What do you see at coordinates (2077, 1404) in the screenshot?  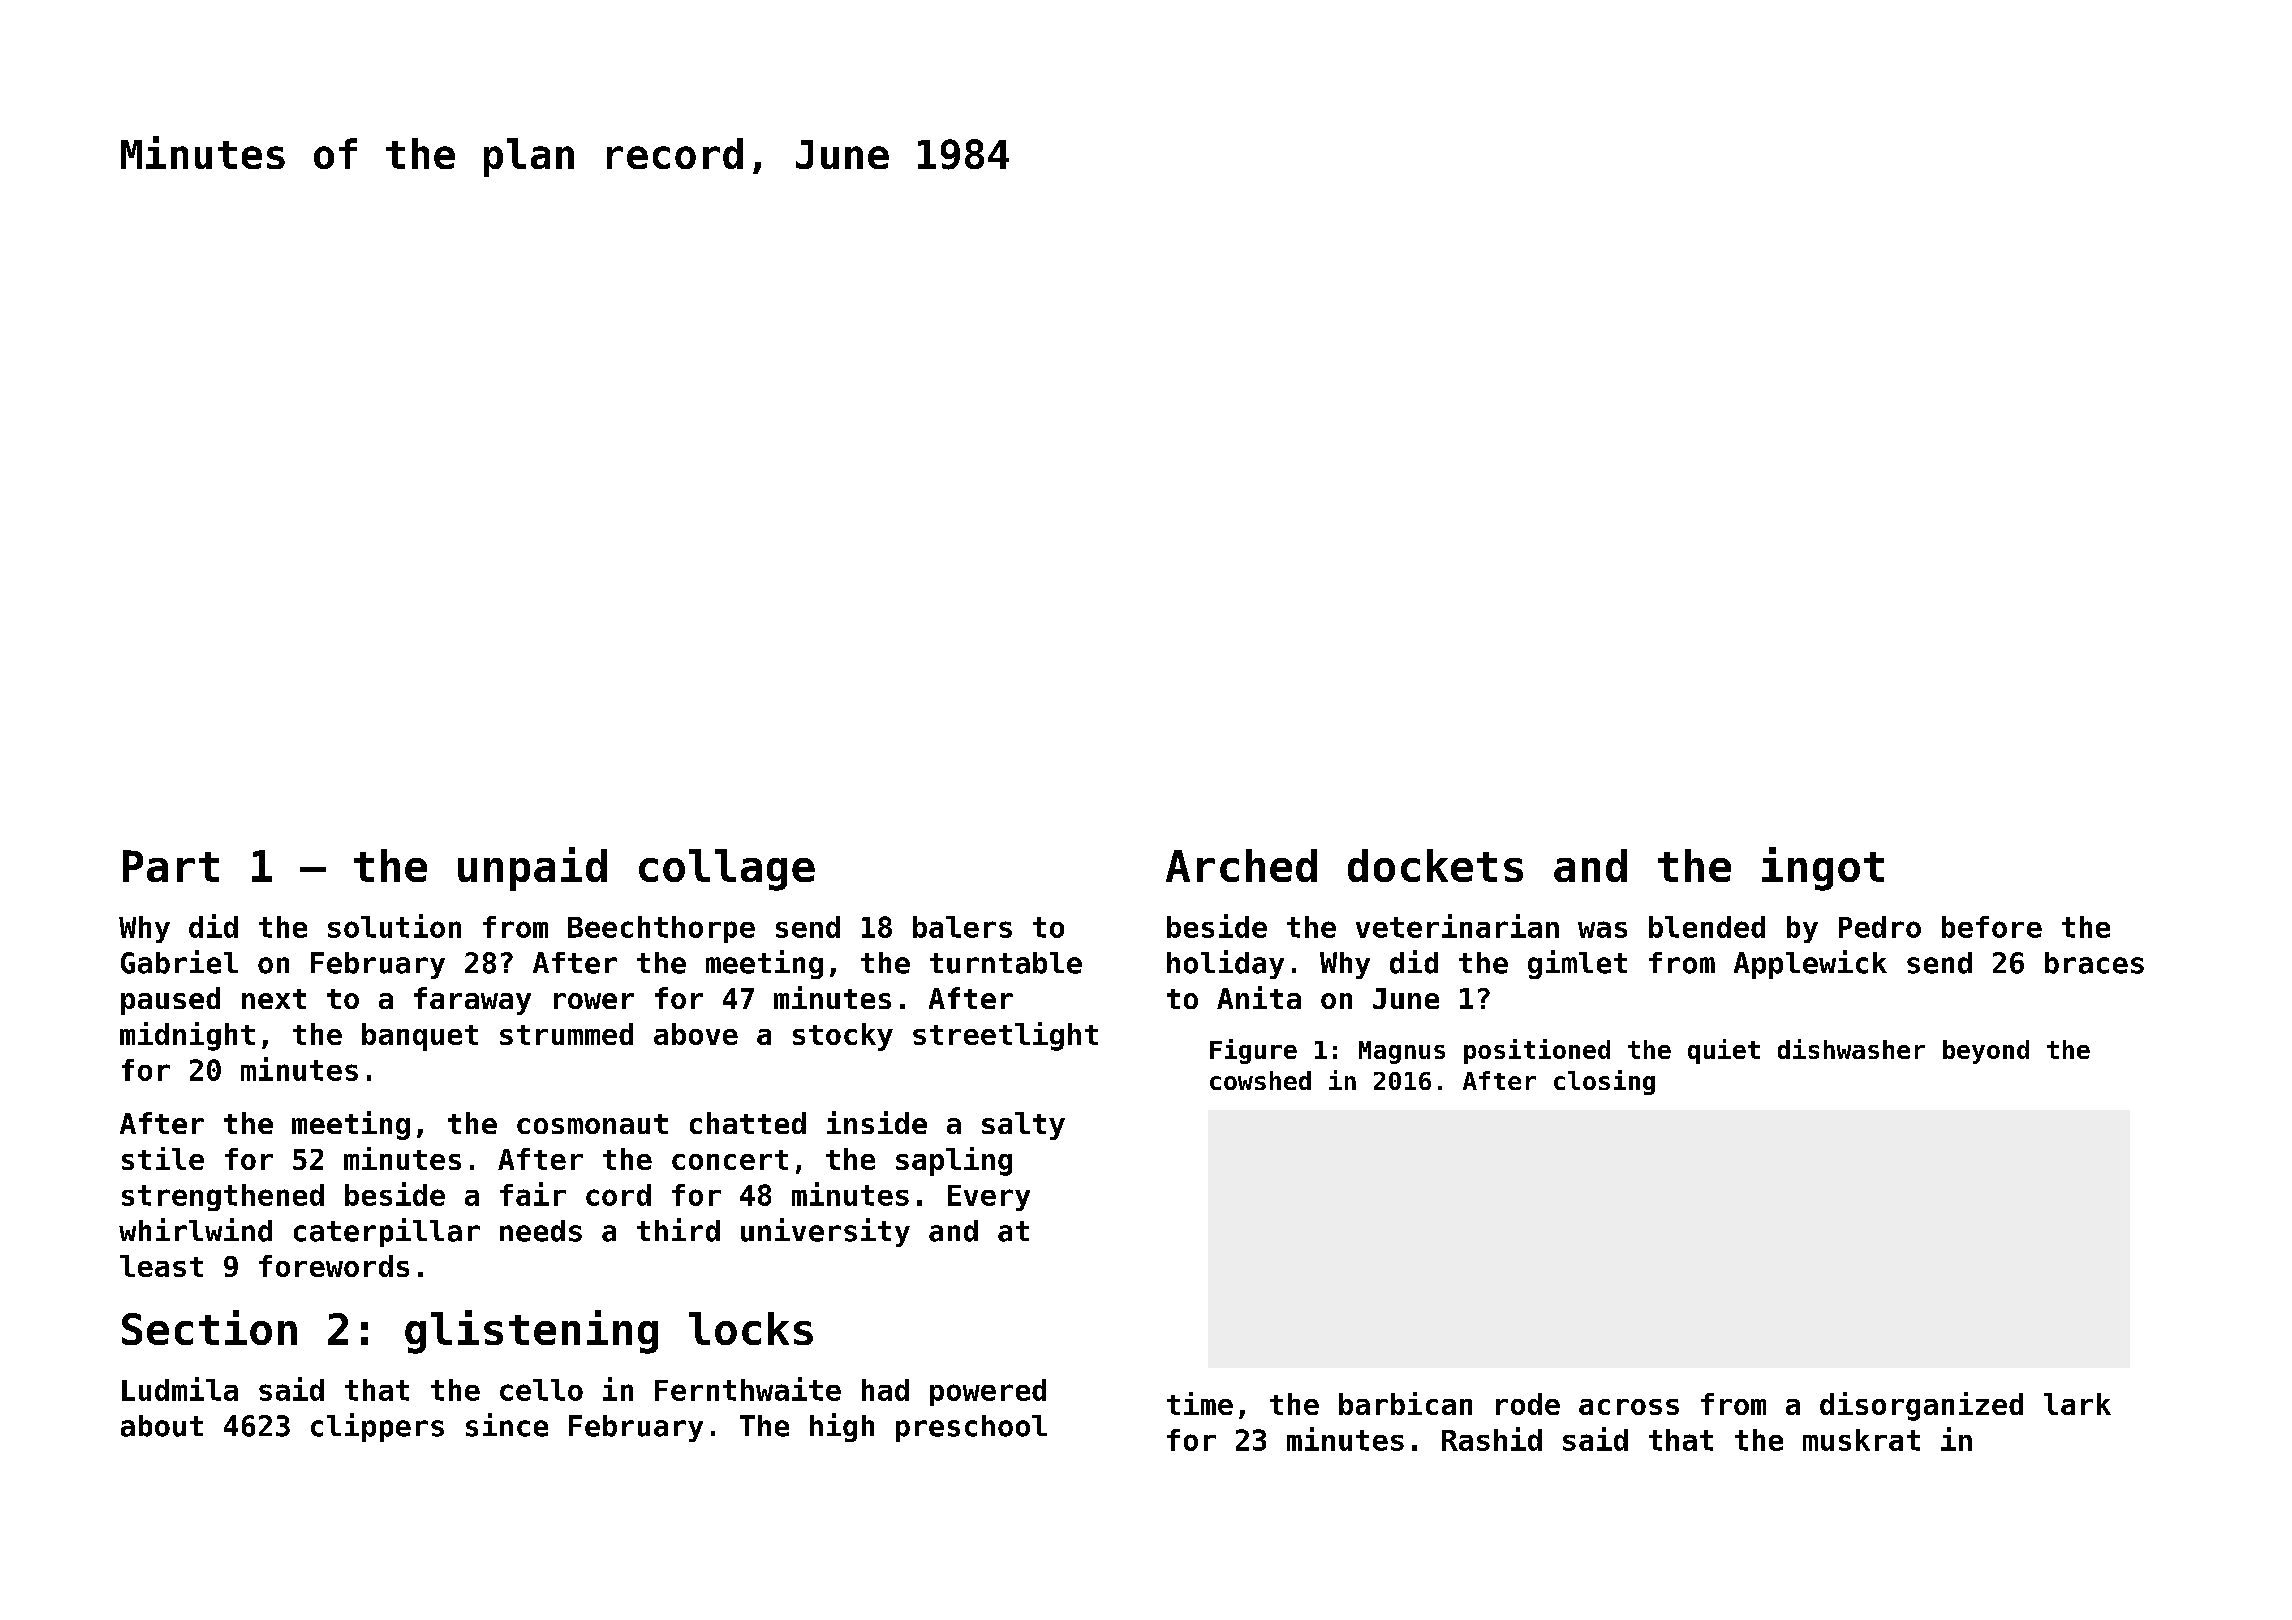 I see `lark` at bounding box center [2077, 1404].
